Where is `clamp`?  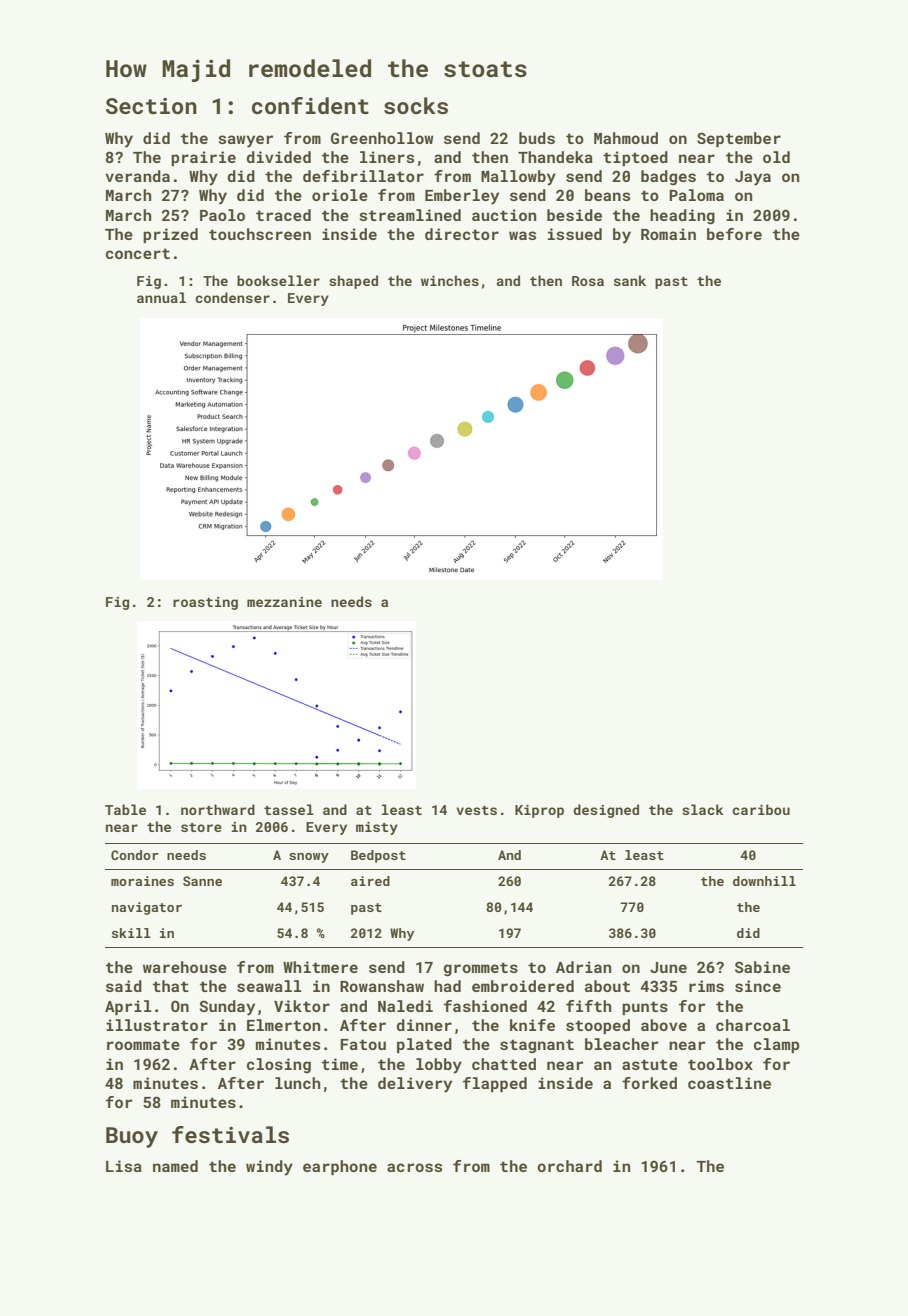 clamp is located at coordinates (777, 1045).
